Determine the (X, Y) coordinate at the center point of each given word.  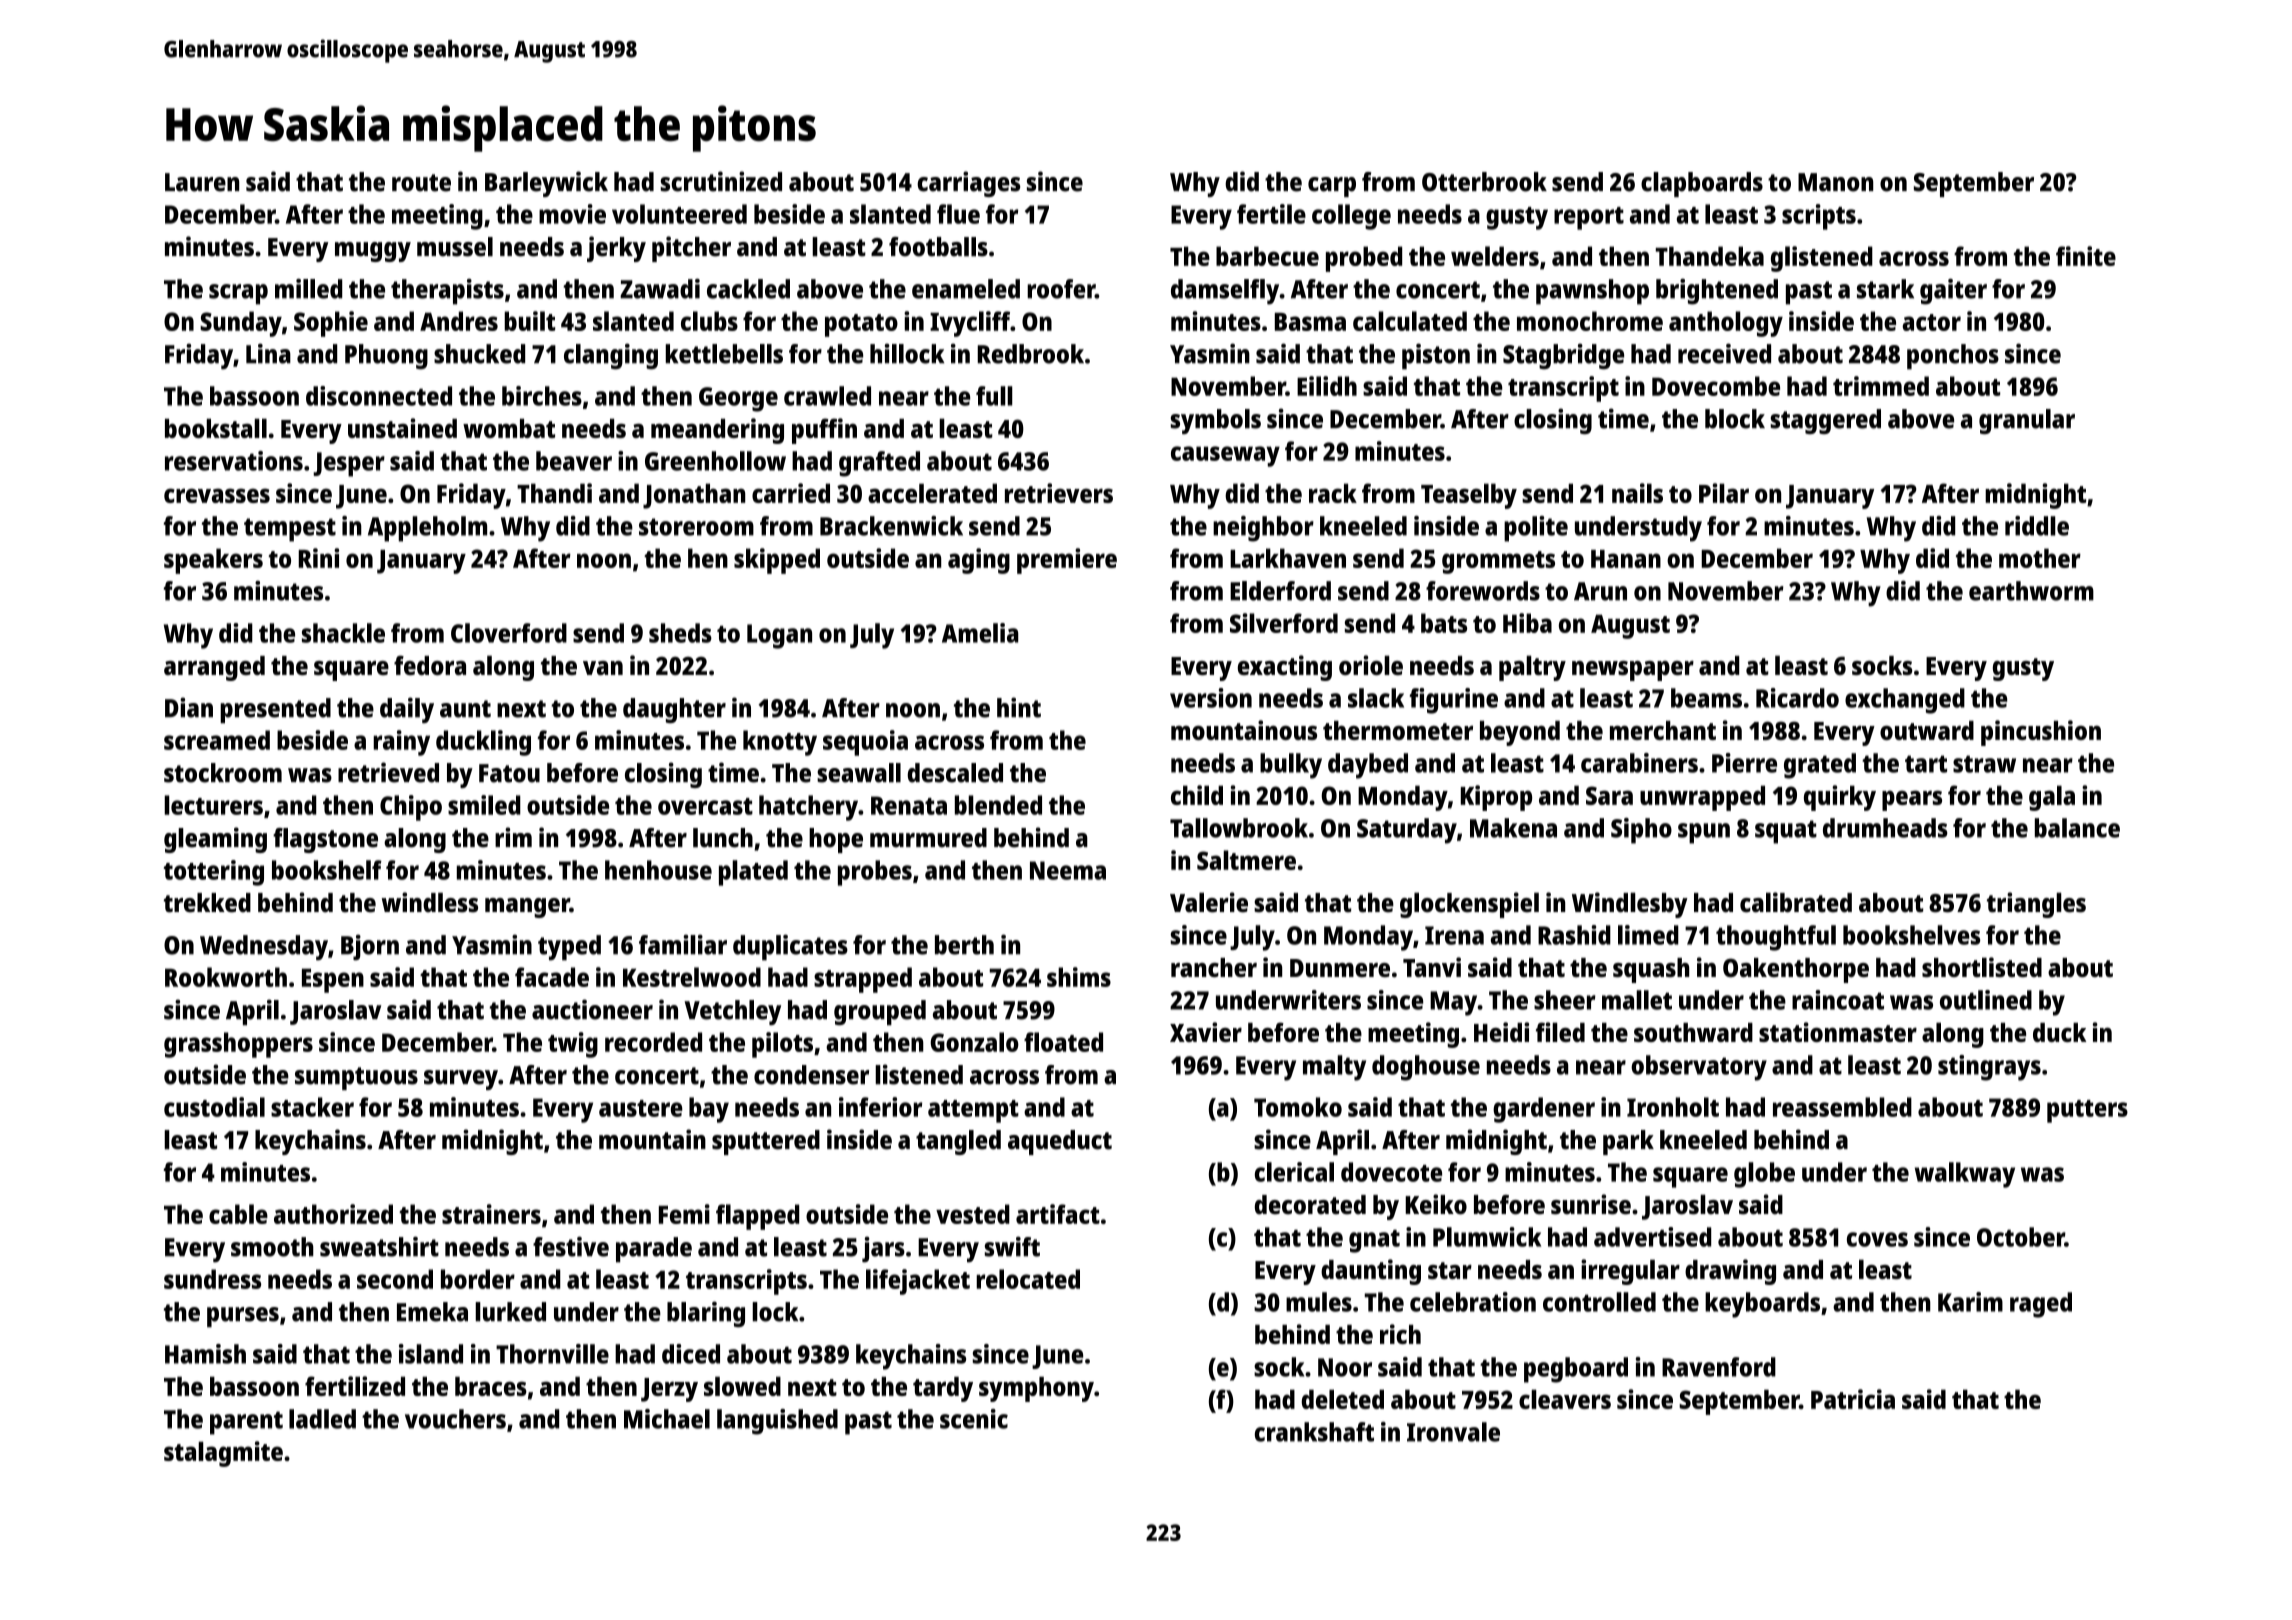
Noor (1345, 1367)
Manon (1835, 182)
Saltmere (1246, 860)
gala (2052, 798)
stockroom (223, 773)
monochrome (1590, 321)
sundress (212, 1279)
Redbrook (1030, 354)
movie (572, 214)
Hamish (205, 1354)
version (1211, 698)
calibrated (1796, 902)
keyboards (1762, 1305)
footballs (938, 247)
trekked (207, 903)
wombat (509, 428)
